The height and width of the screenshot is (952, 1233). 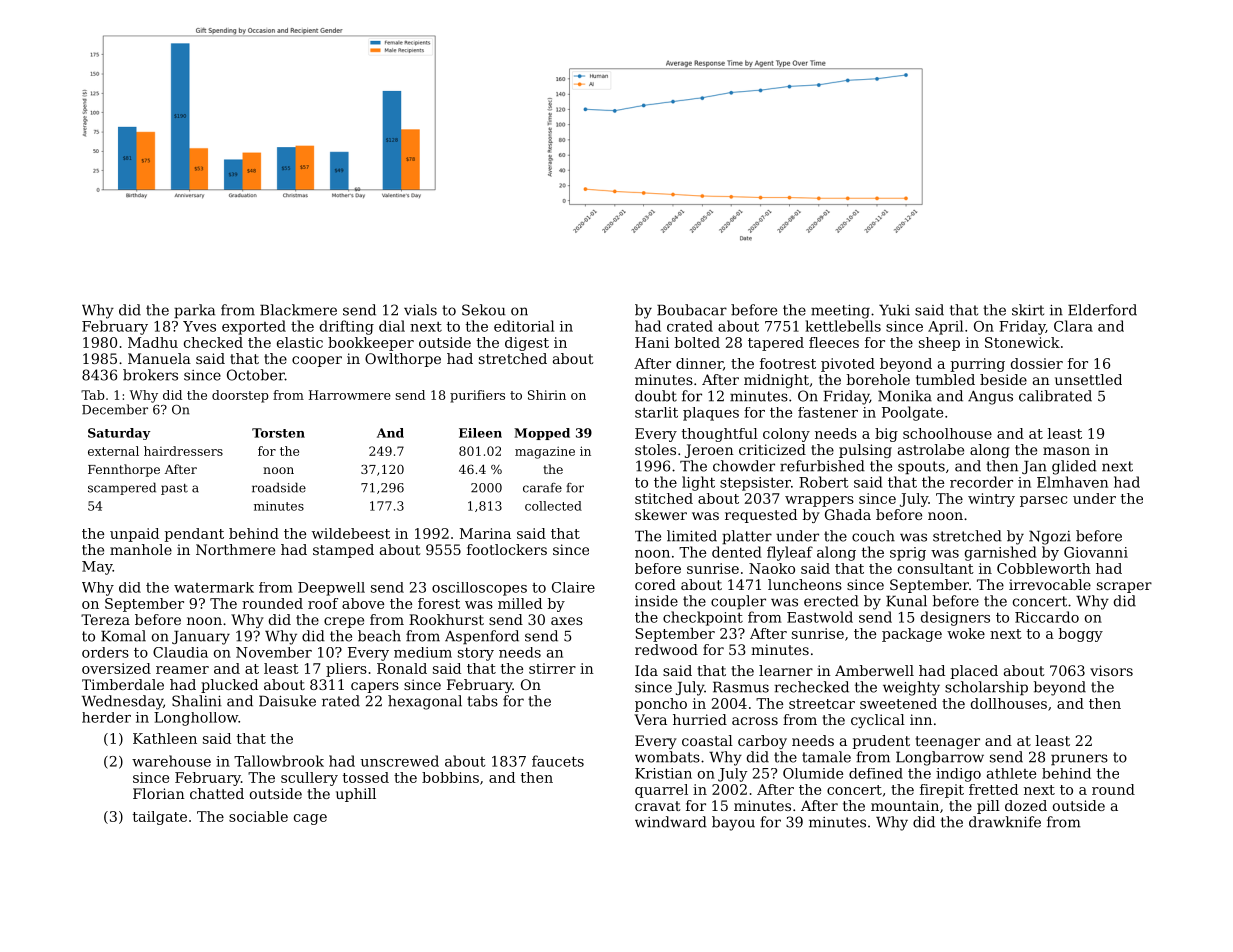 What do you see at coordinates (450, 777) in the screenshot?
I see `bobbins` at bounding box center [450, 777].
